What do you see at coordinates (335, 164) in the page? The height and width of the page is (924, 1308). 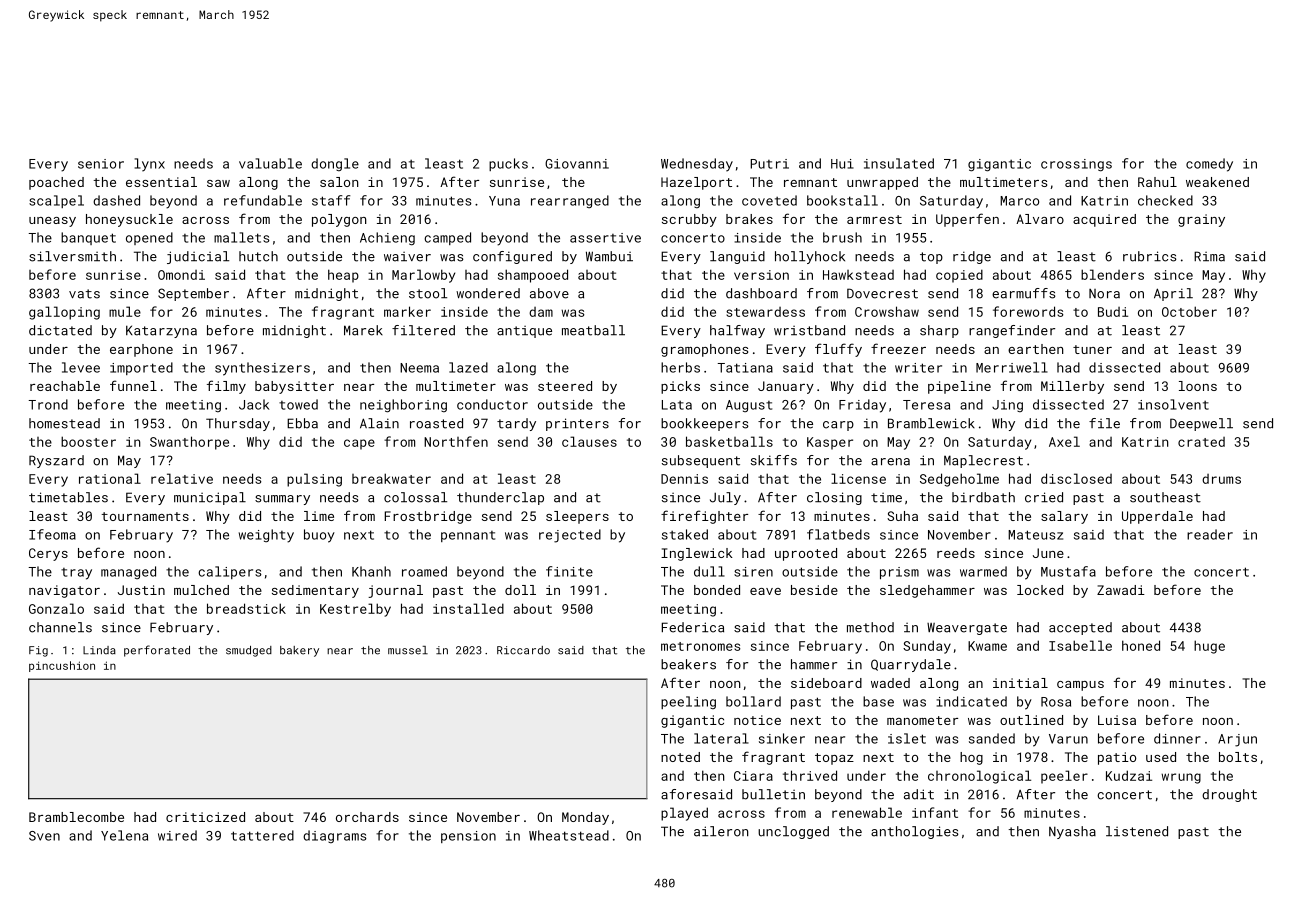 I see `dongle` at bounding box center [335, 164].
